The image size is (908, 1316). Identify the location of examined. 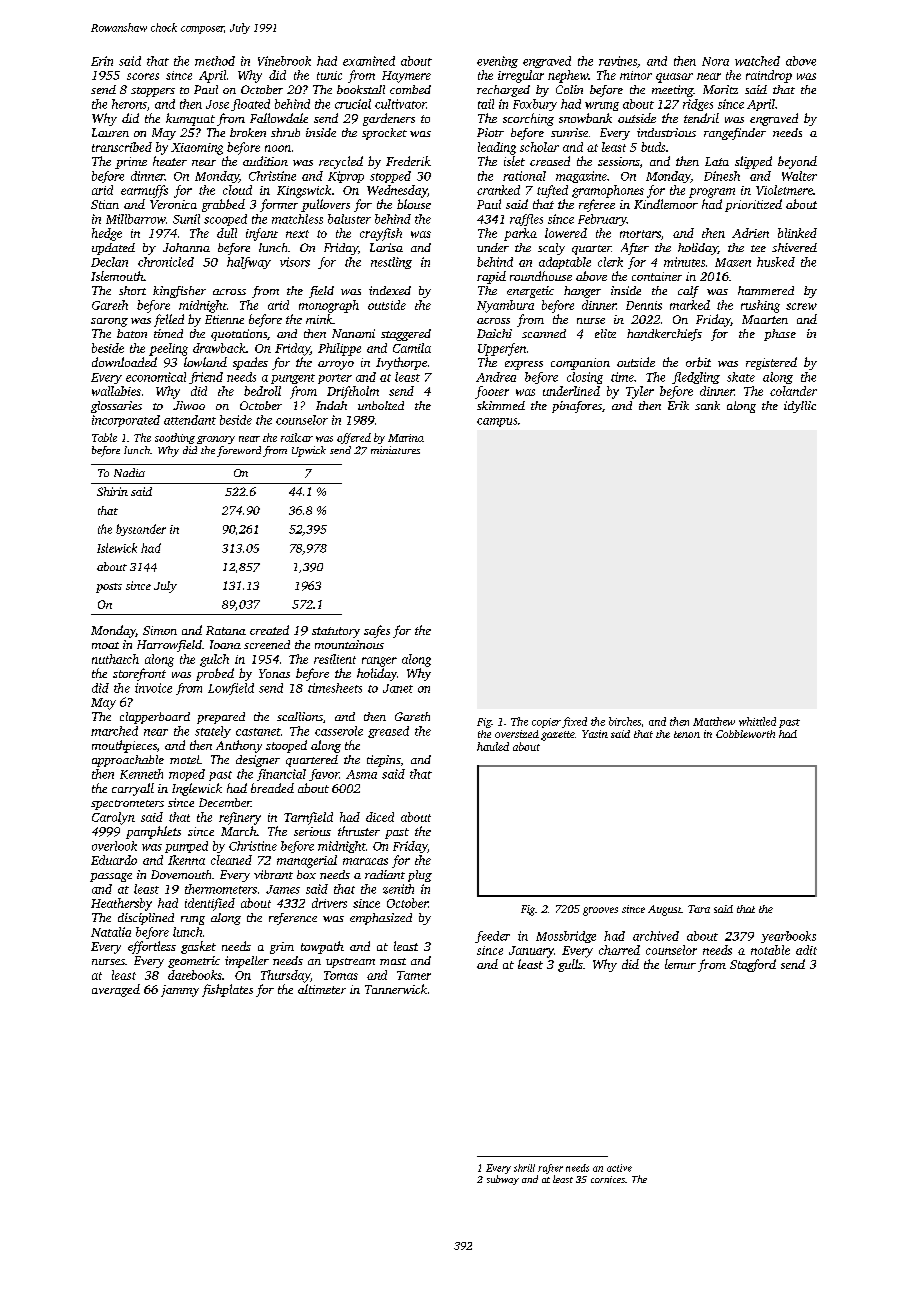
(369, 61).
